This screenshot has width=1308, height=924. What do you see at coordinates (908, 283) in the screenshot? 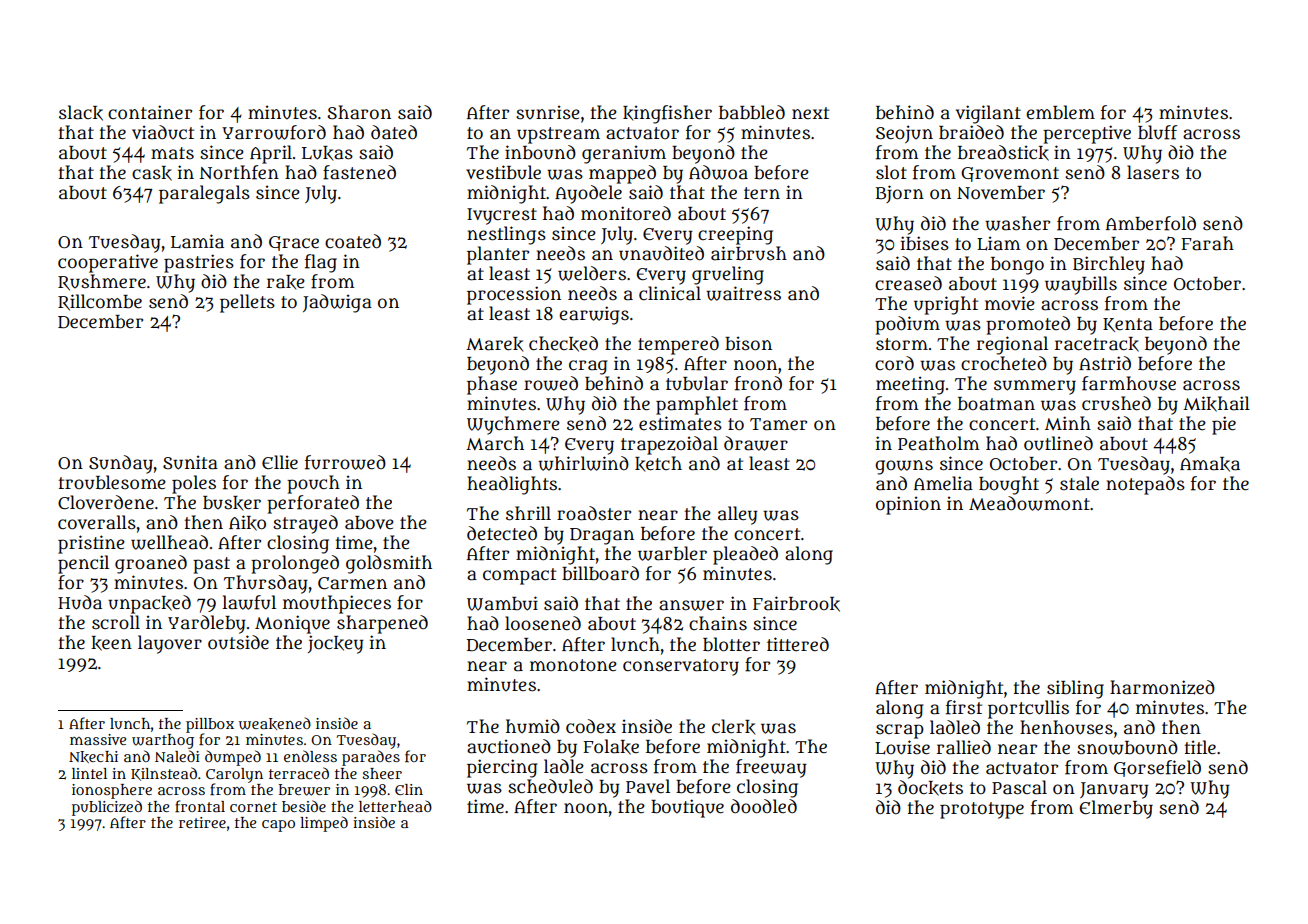
I see `creased` at bounding box center [908, 283].
